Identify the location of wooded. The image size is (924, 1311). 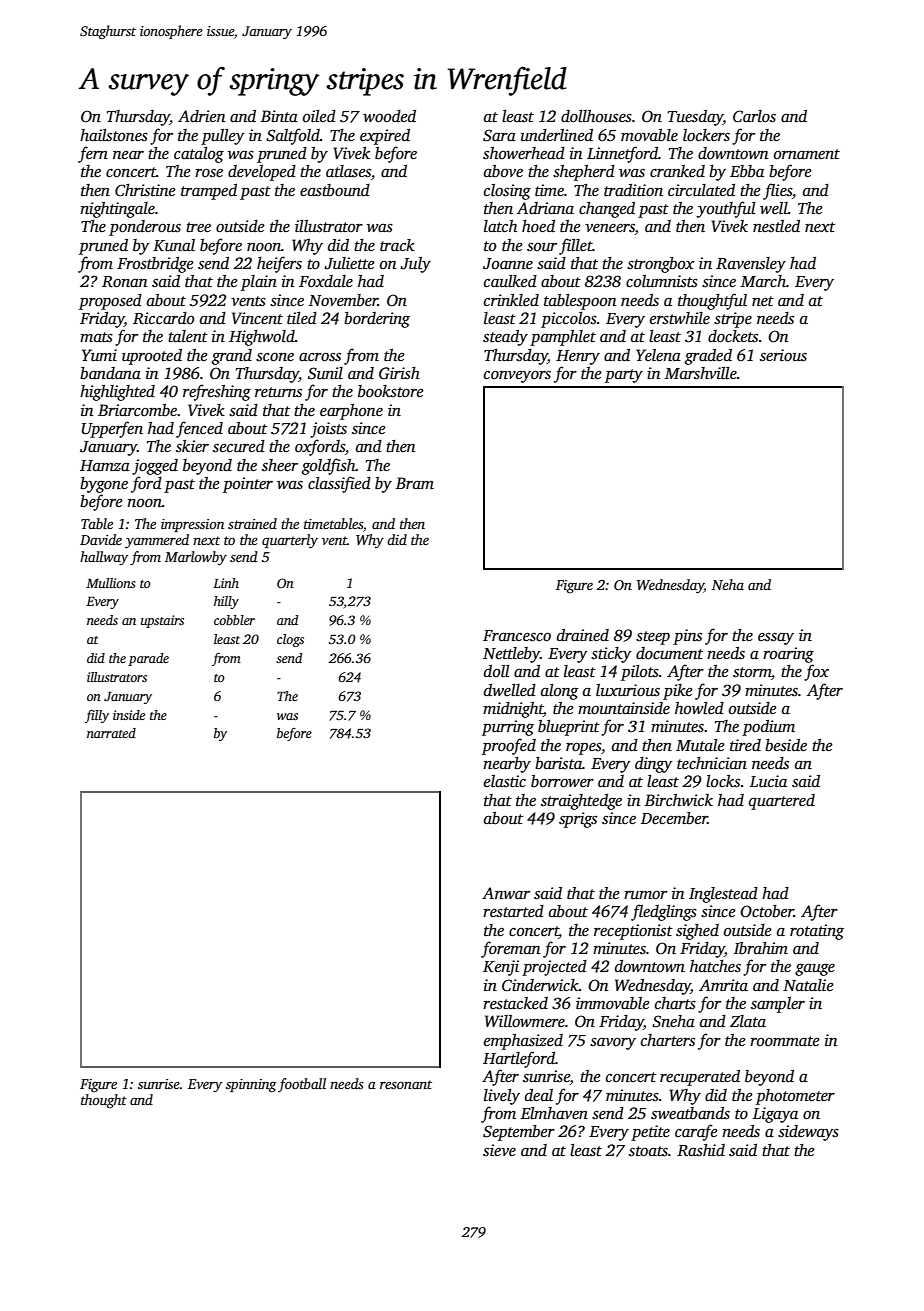
(389, 116).
